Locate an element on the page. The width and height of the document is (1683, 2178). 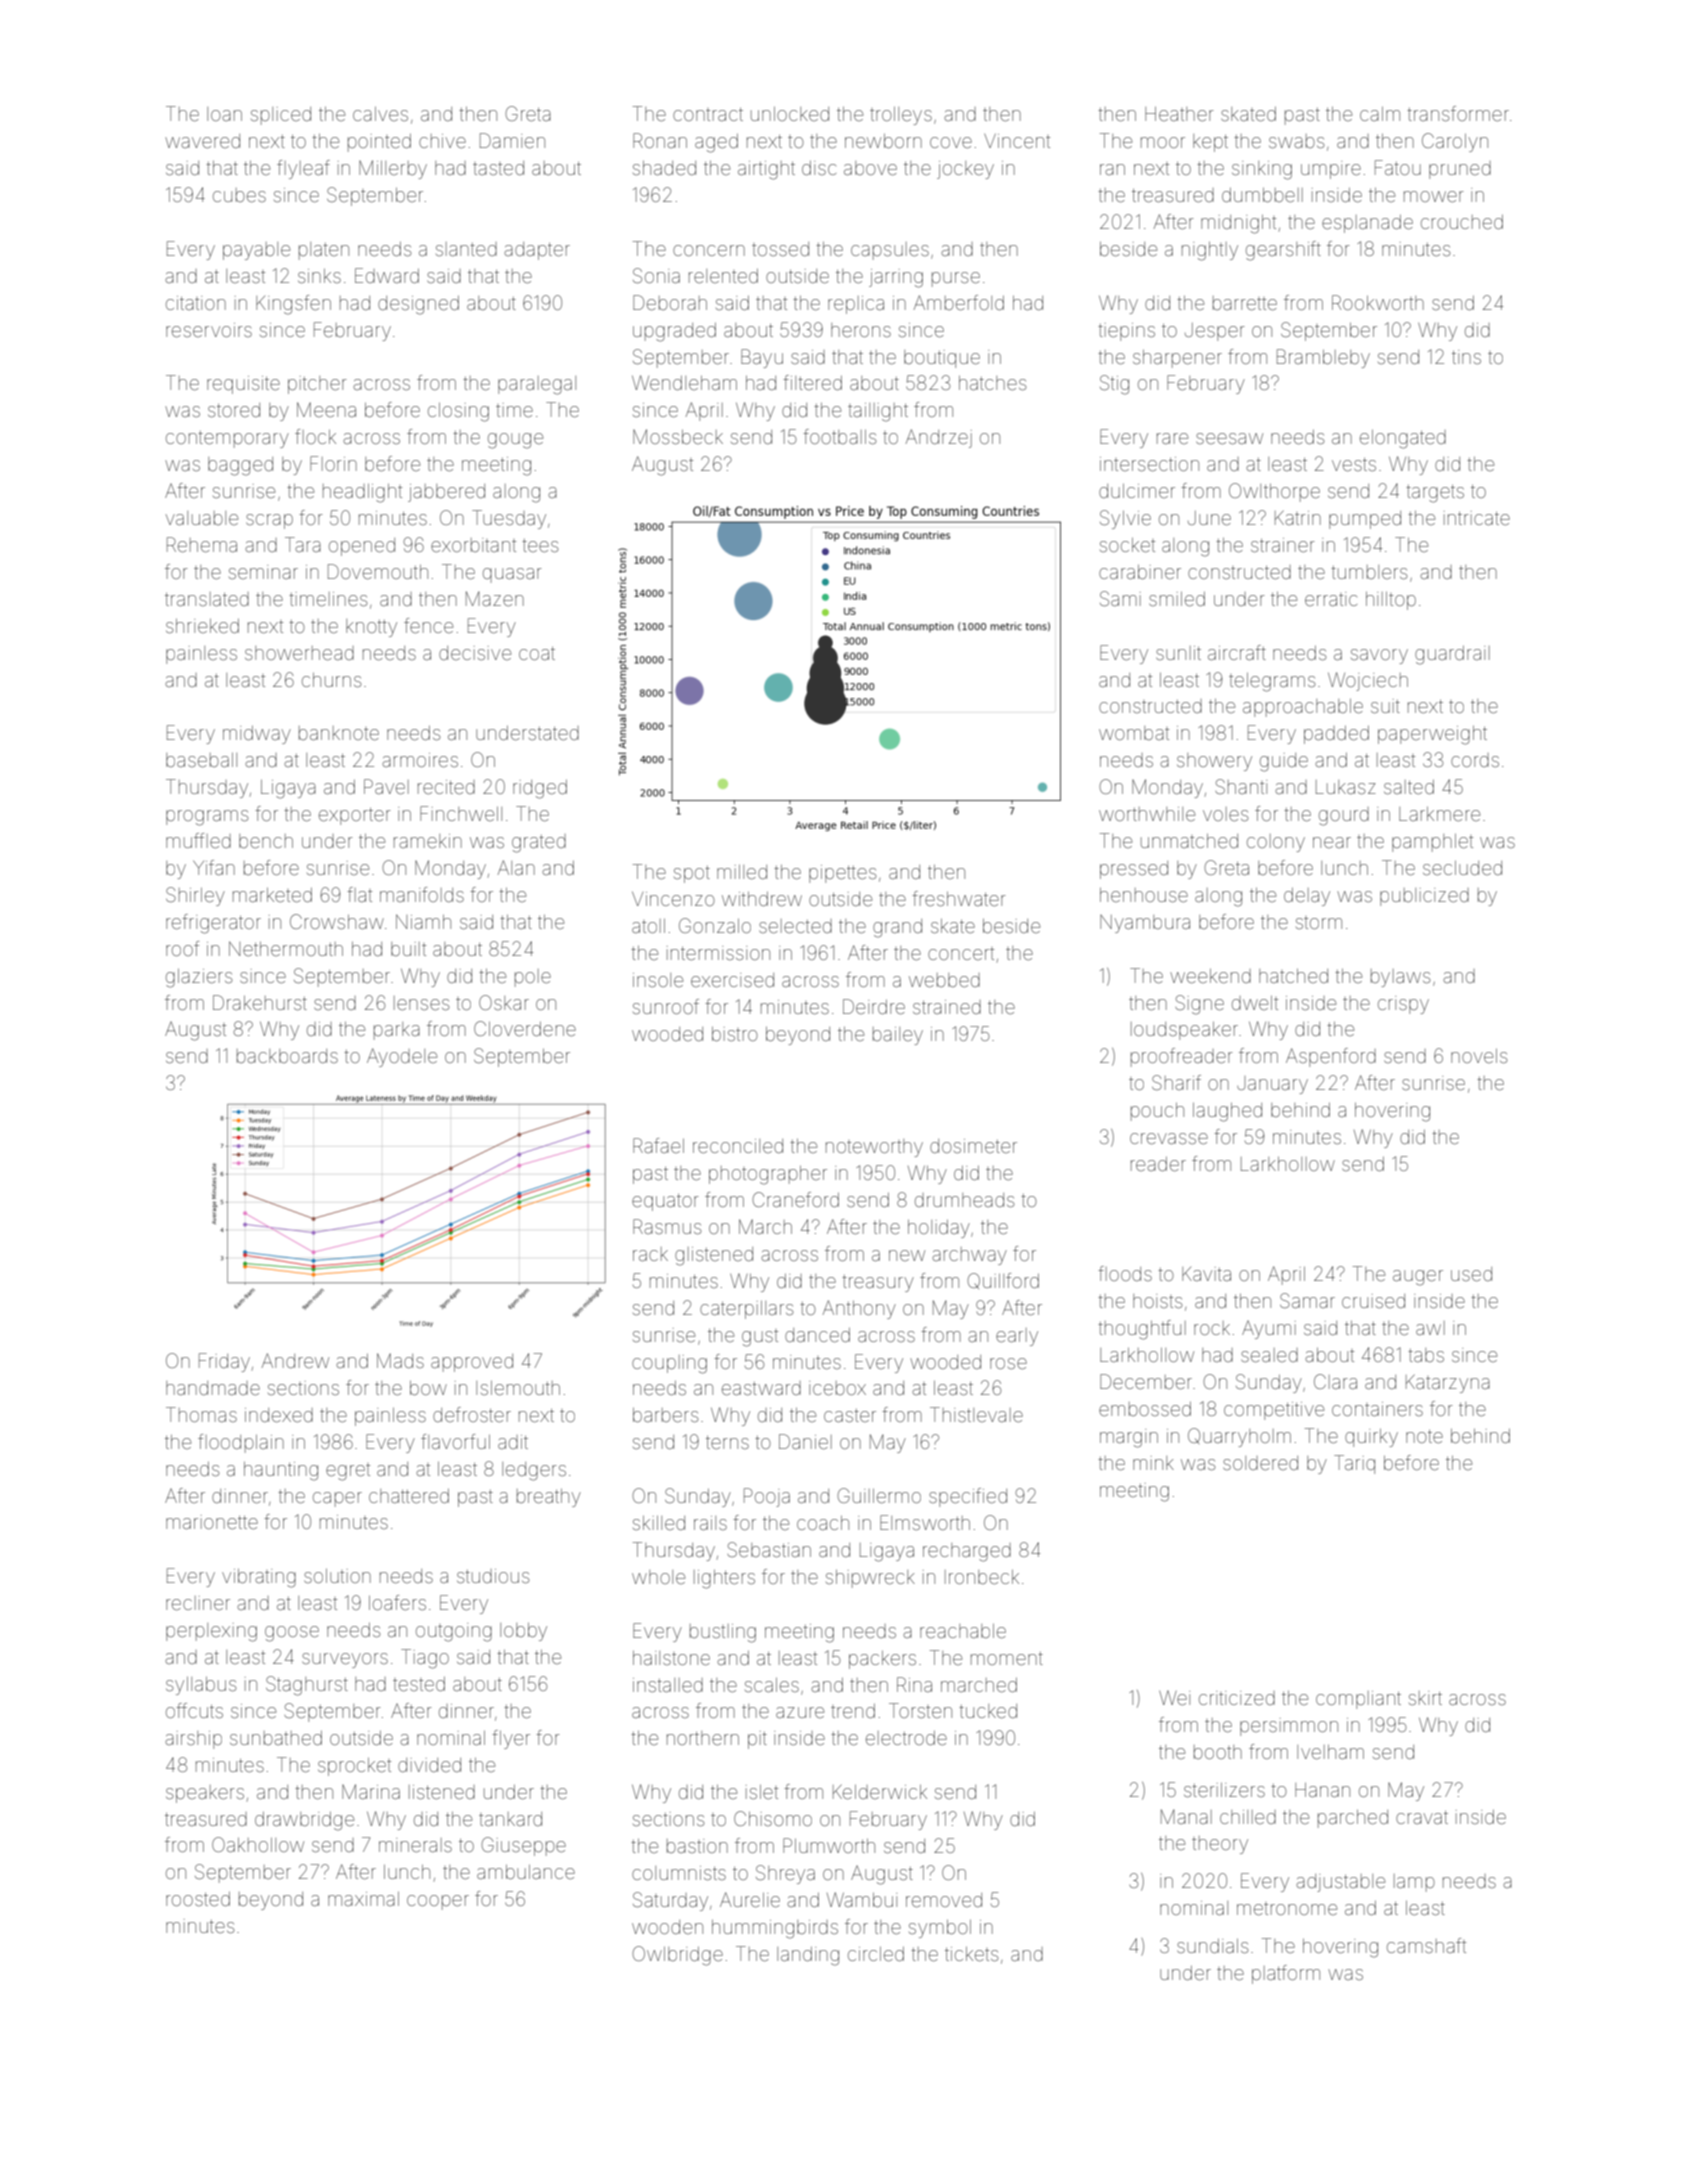
trolleys is located at coordinates (901, 116).
